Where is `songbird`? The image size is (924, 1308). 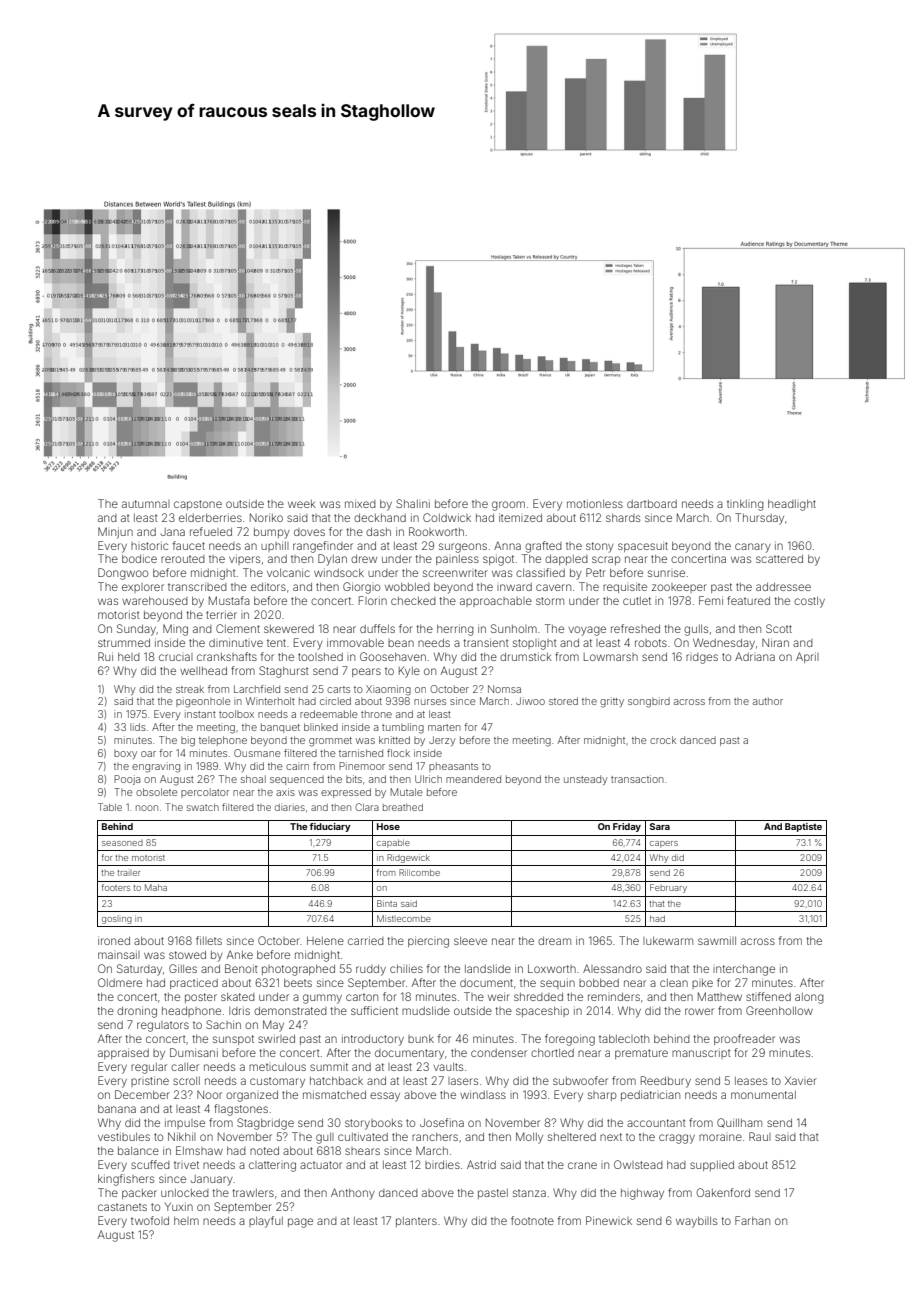 songbird is located at coordinates (649, 702).
